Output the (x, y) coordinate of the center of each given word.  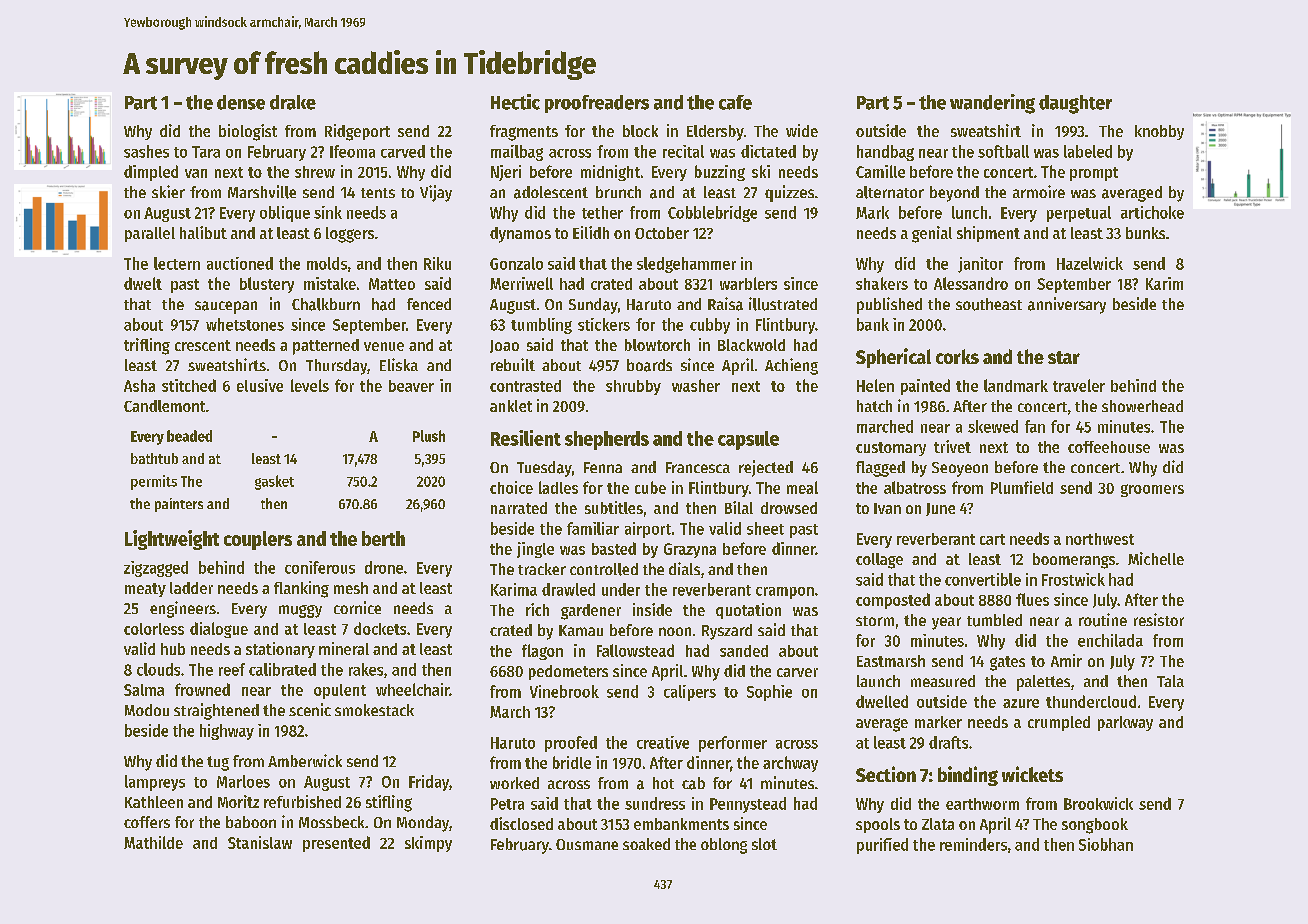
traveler (1079, 385)
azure (1021, 703)
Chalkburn (326, 304)
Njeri (506, 173)
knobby (1159, 132)
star (1064, 357)
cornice (357, 607)
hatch (874, 406)
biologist (248, 132)
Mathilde (153, 842)
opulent (340, 691)
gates (1007, 663)
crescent (203, 345)
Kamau (581, 630)
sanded (744, 651)
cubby (710, 326)
